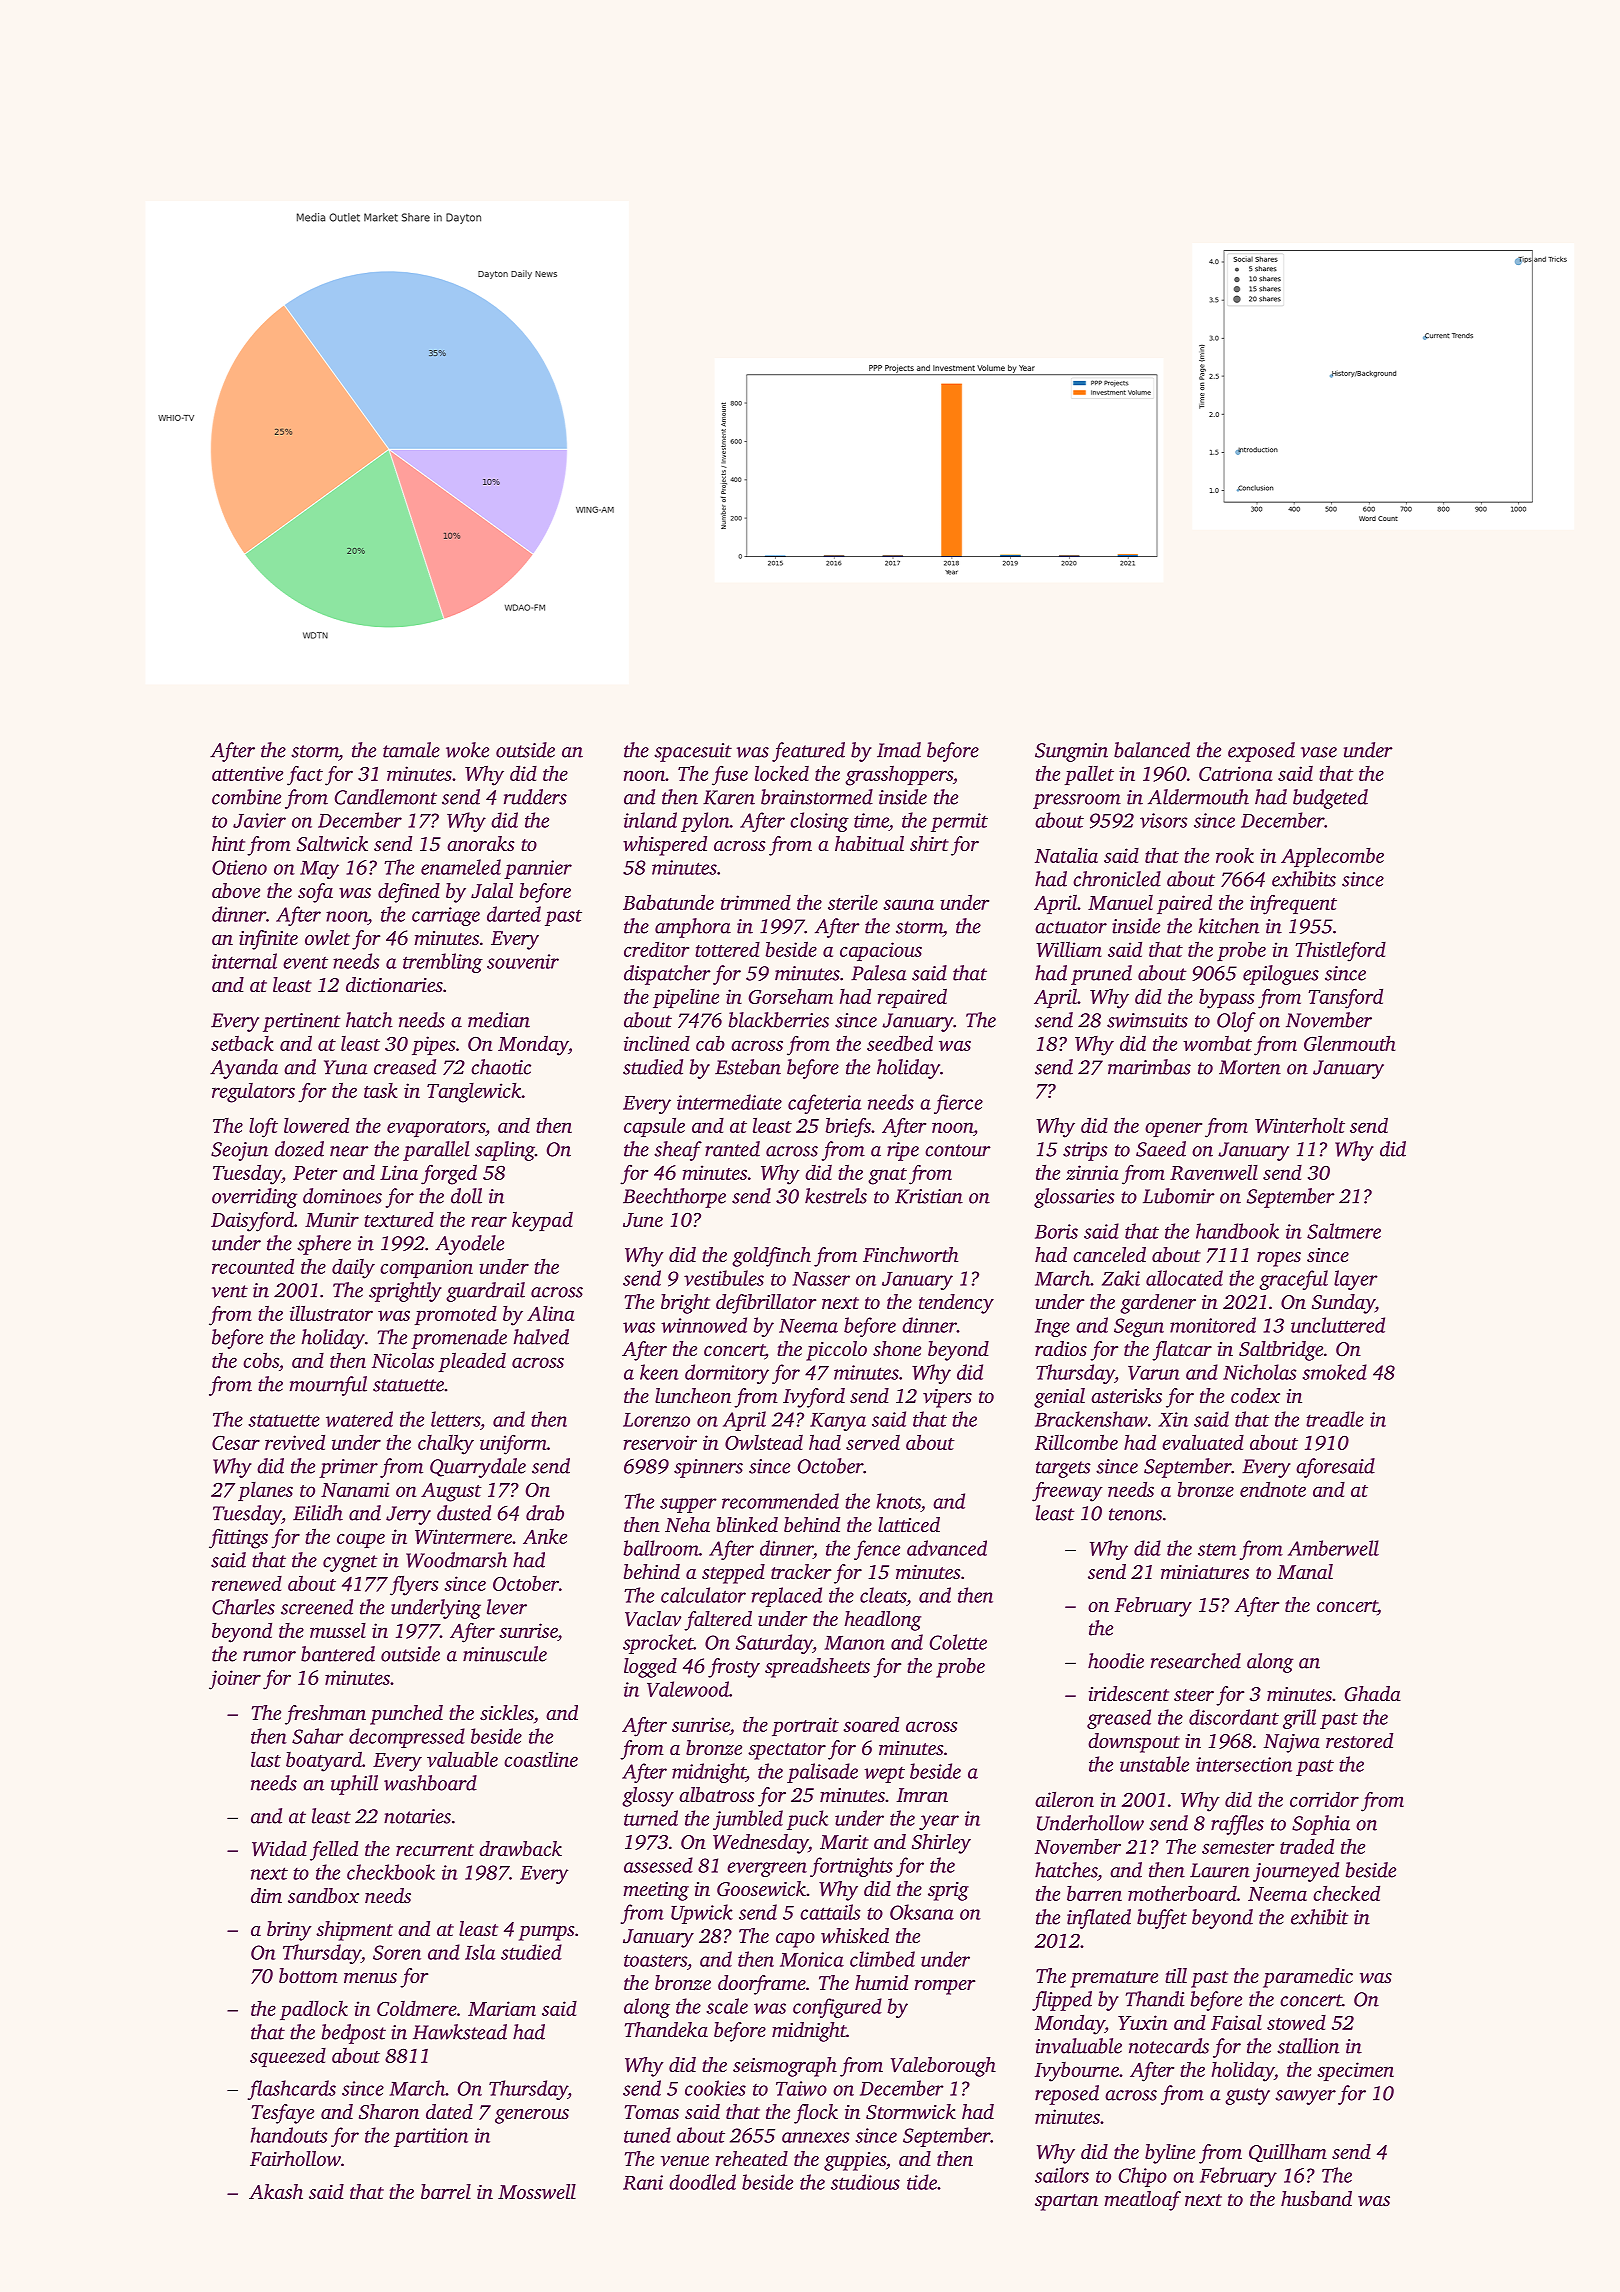  What do you see at coordinates (1333, 1548) in the screenshot?
I see `Amberwell` at bounding box center [1333, 1548].
